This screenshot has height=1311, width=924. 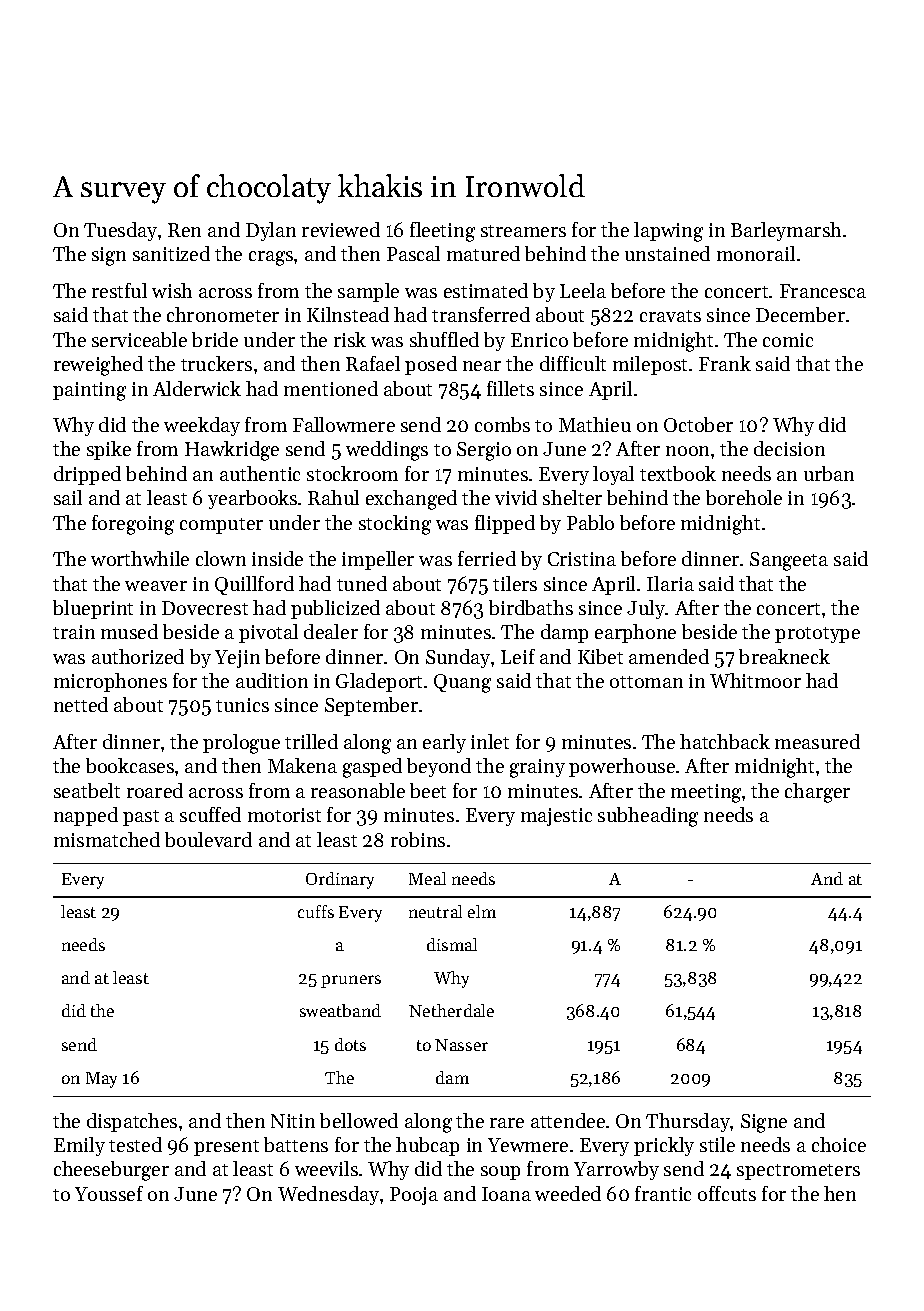 What do you see at coordinates (428, 790) in the screenshot?
I see `beet` at bounding box center [428, 790].
